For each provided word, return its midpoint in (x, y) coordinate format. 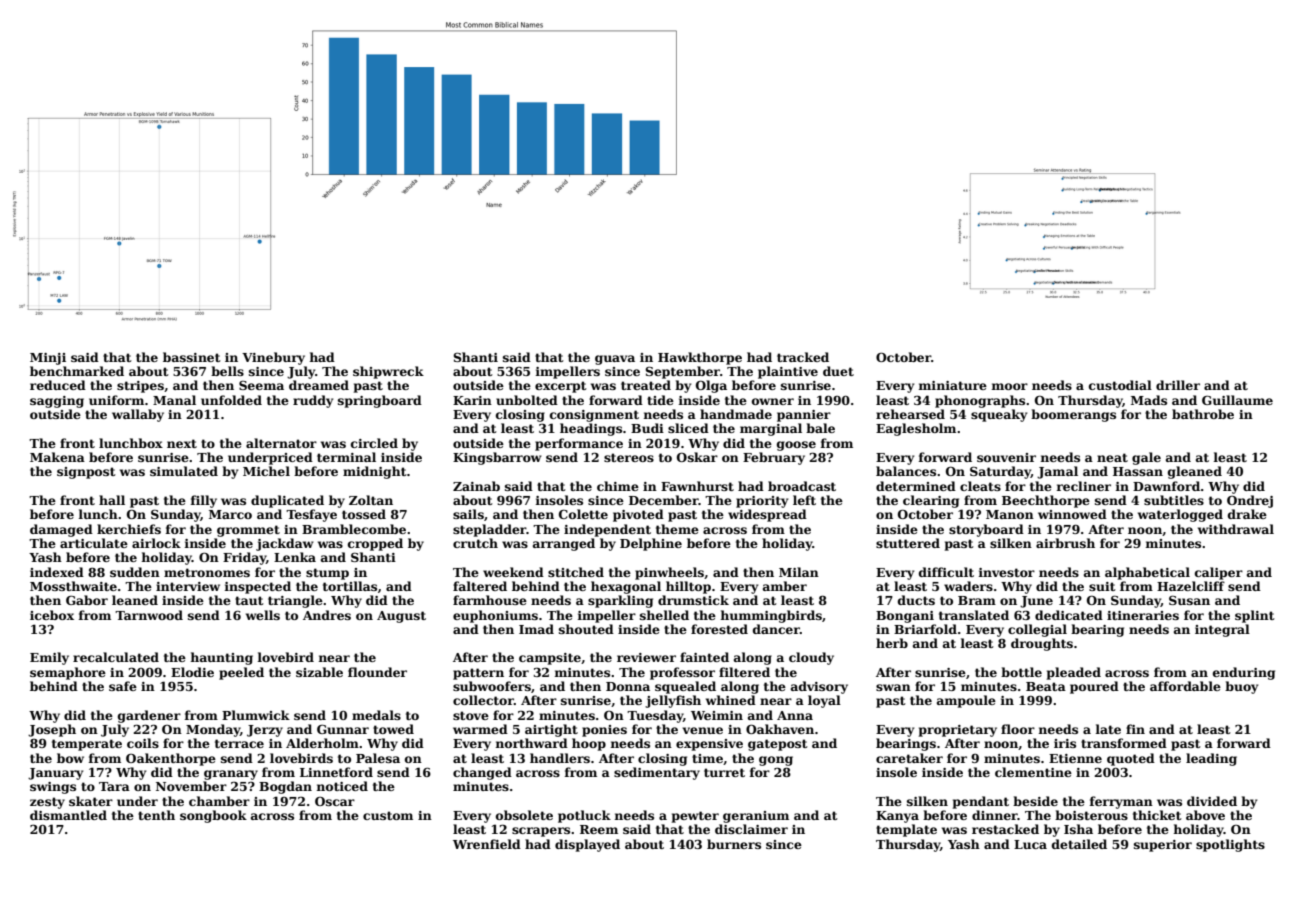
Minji (48, 359)
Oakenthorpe (171, 759)
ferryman (1121, 802)
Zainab (476, 486)
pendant (981, 802)
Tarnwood (149, 615)
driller (1178, 385)
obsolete (524, 815)
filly (204, 501)
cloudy (811, 658)
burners (734, 844)
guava (615, 360)
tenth (156, 815)
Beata (1046, 686)
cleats (980, 486)
